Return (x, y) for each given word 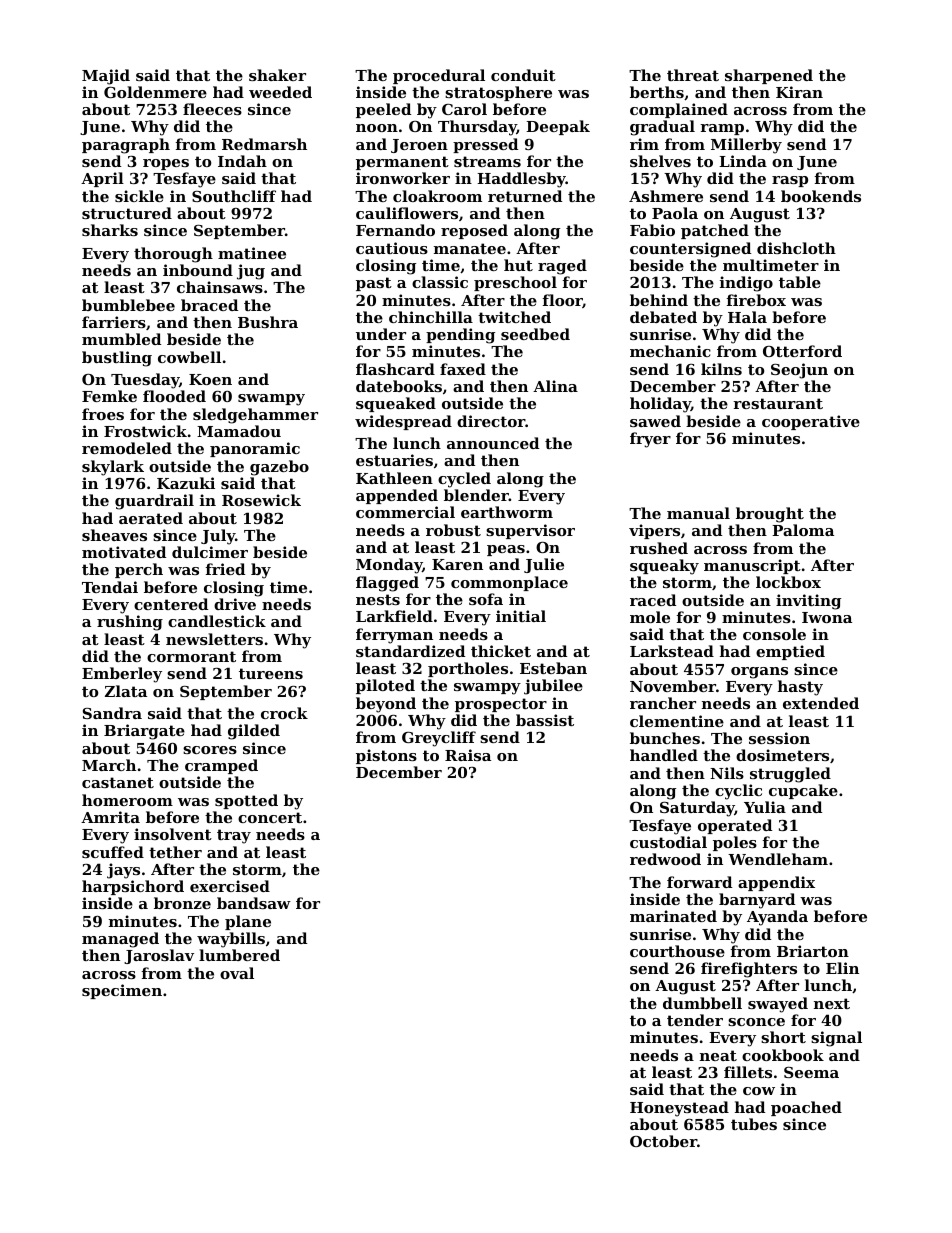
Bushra (268, 322)
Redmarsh (264, 144)
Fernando (395, 230)
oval (237, 973)
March (109, 765)
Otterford (802, 351)
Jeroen (419, 146)
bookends (821, 196)
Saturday (697, 809)
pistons (386, 756)
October (663, 1141)
